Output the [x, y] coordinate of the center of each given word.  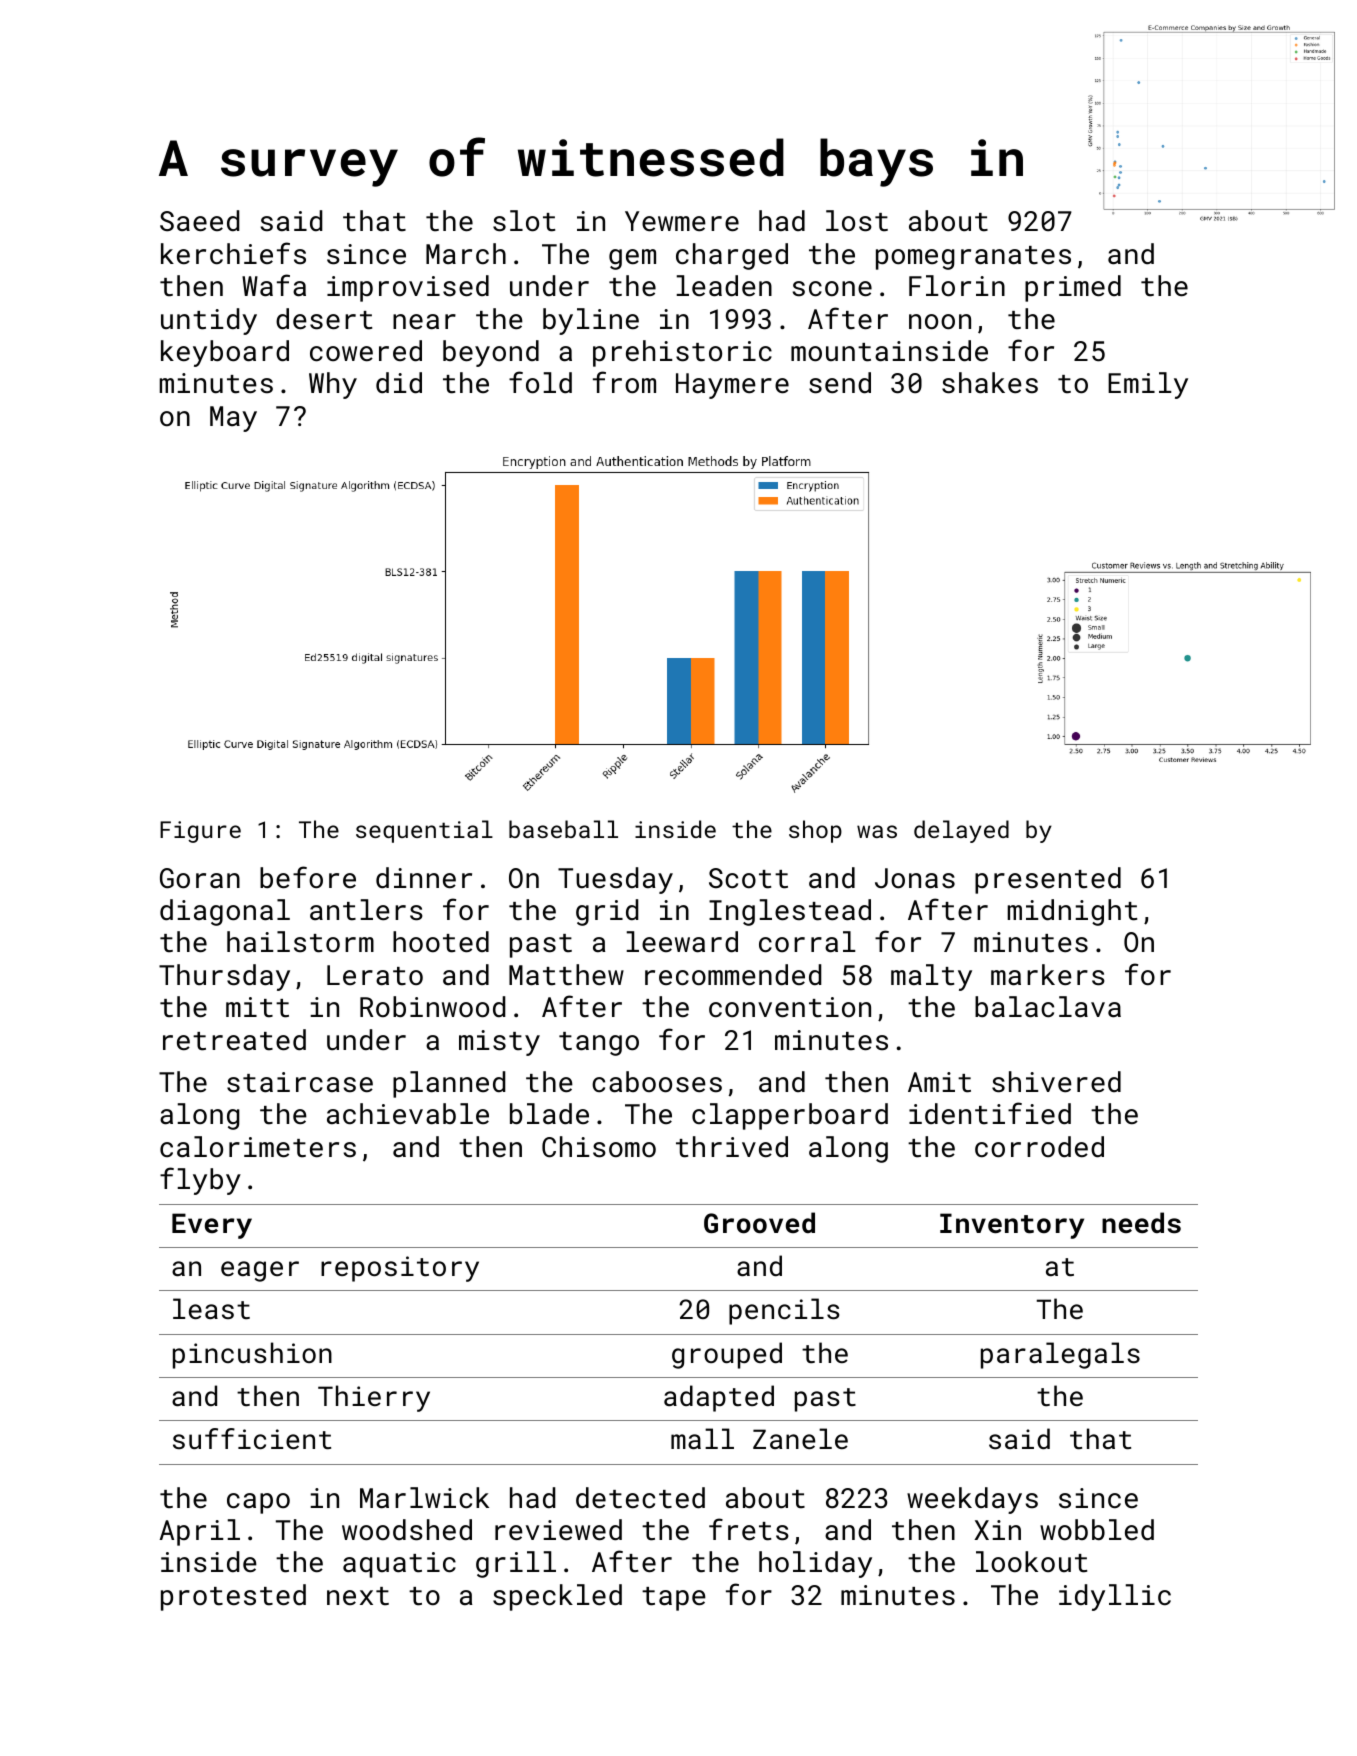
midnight [1072, 912]
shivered [1056, 1082]
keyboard [225, 353]
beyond [491, 353]
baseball [563, 829]
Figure [200, 832]
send [840, 383]
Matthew [566, 975]
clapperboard [790, 1116]
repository [400, 1269]
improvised [408, 288]
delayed [961, 831]
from [624, 382]
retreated [234, 1040]
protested [233, 1597]
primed [1073, 288]
